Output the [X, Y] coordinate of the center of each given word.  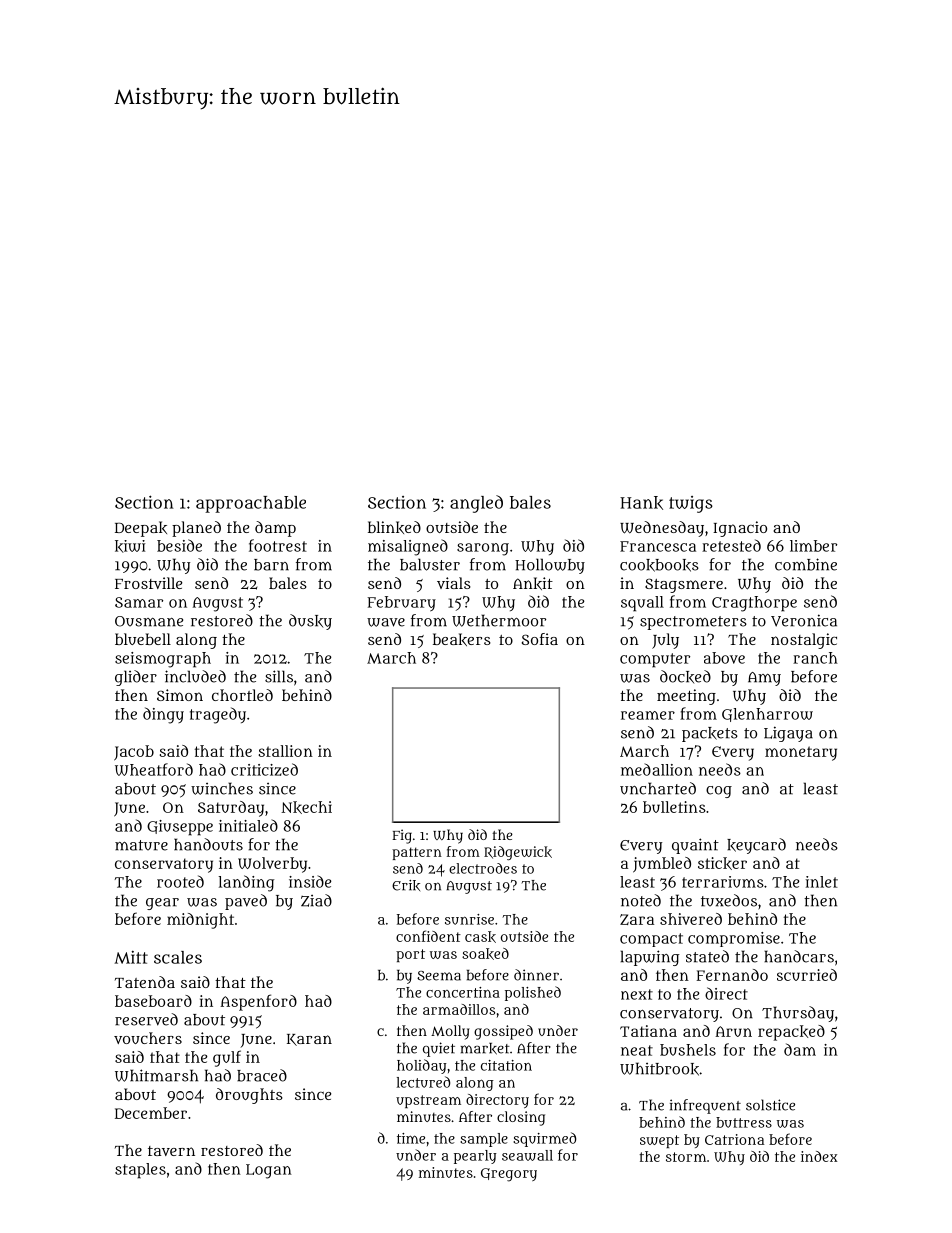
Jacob [134, 753]
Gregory [509, 1175]
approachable [251, 504]
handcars [799, 956]
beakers [462, 639]
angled [476, 504]
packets [710, 734]
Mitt [131, 957]
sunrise [469, 919]
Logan [269, 1171]
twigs [691, 504]
